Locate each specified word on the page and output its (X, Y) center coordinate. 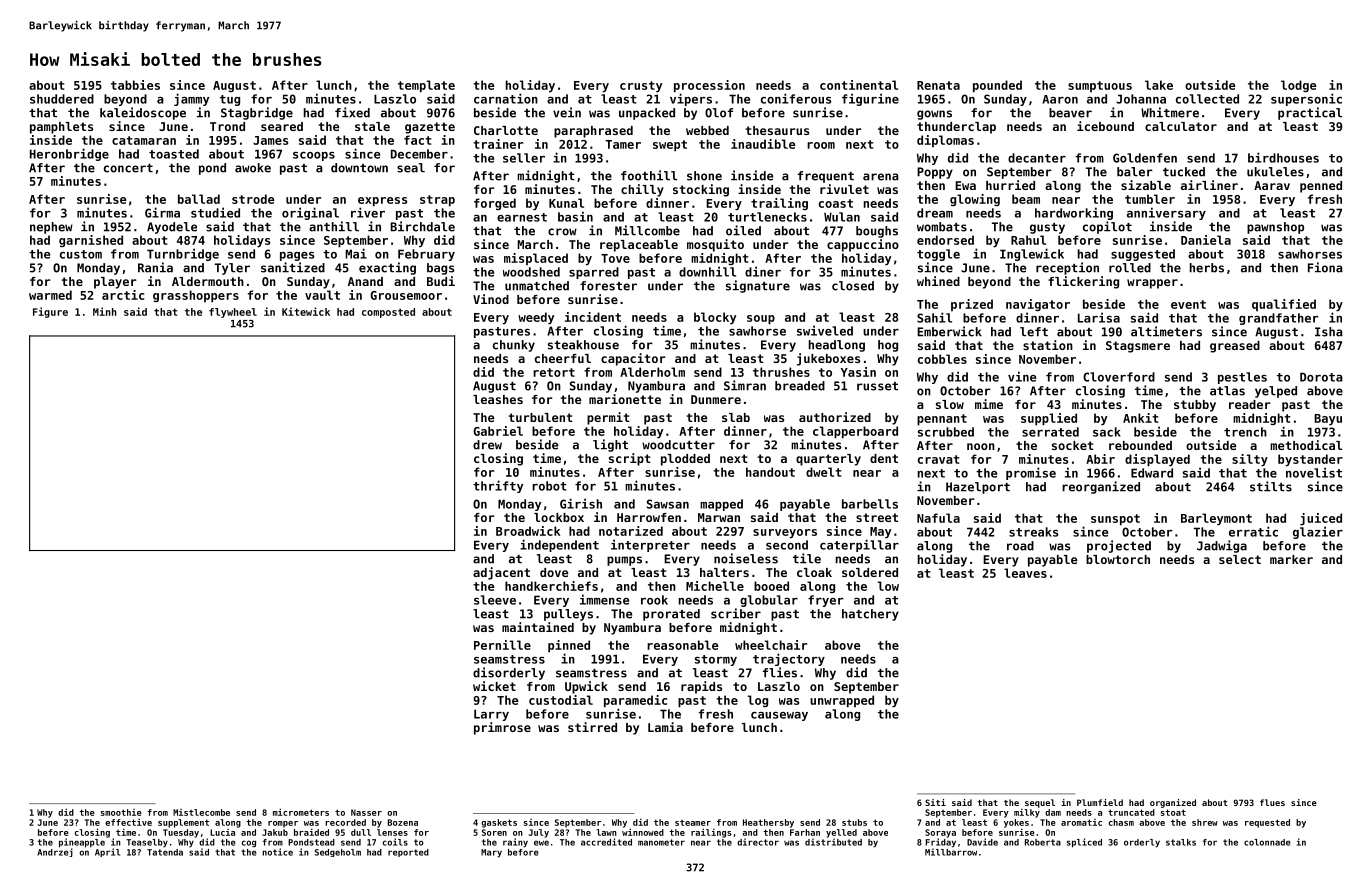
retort (554, 372)
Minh (105, 311)
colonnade (1267, 842)
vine (1022, 376)
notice (277, 852)
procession (709, 86)
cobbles (942, 359)
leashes (498, 399)
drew (487, 445)
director (758, 842)
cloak (814, 572)
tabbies (135, 85)
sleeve (495, 600)
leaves (1025, 573)
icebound (1105, 126)
